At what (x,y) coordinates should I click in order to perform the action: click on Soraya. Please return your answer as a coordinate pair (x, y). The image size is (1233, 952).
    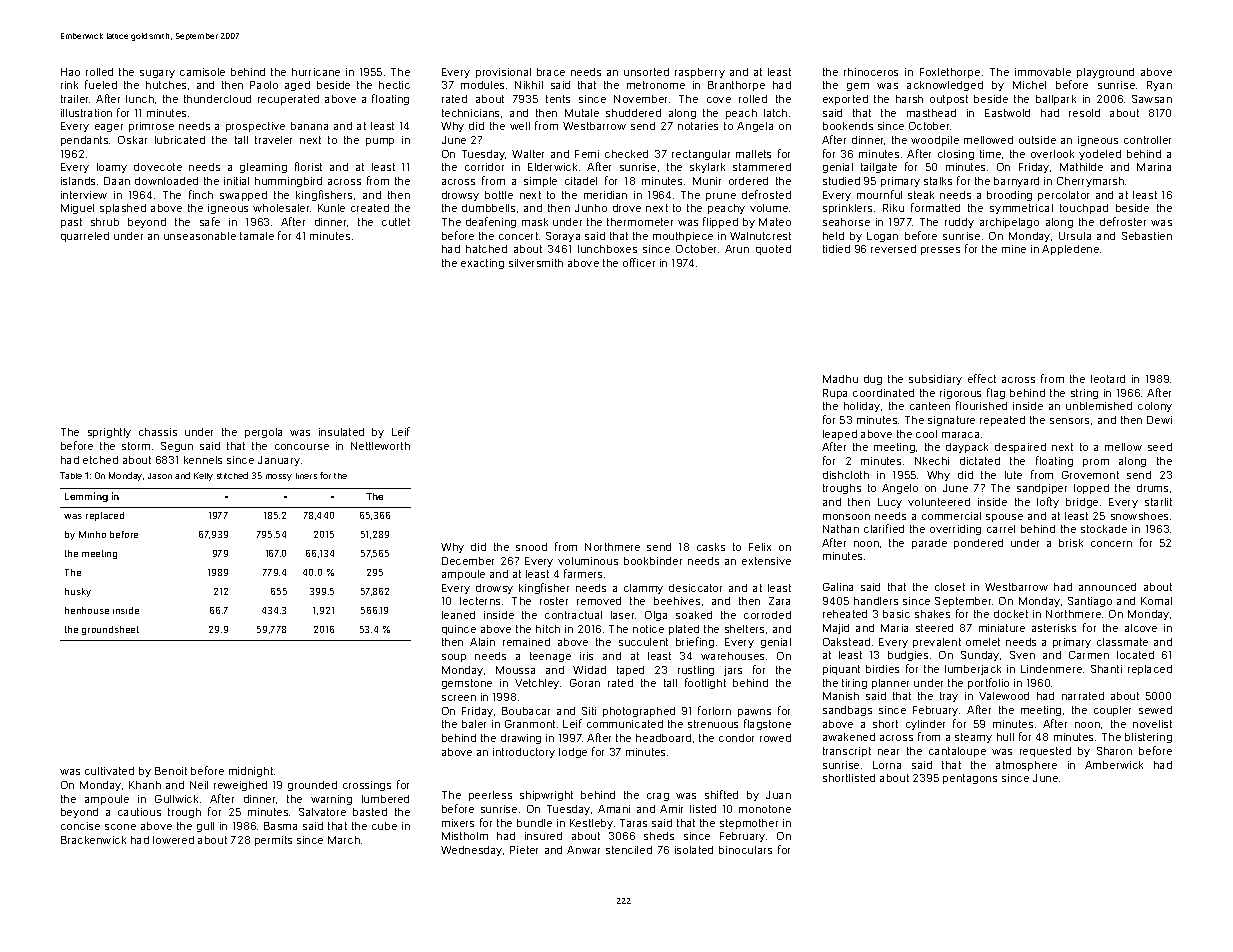
    Looking at the image, I should click on (563, 237).
